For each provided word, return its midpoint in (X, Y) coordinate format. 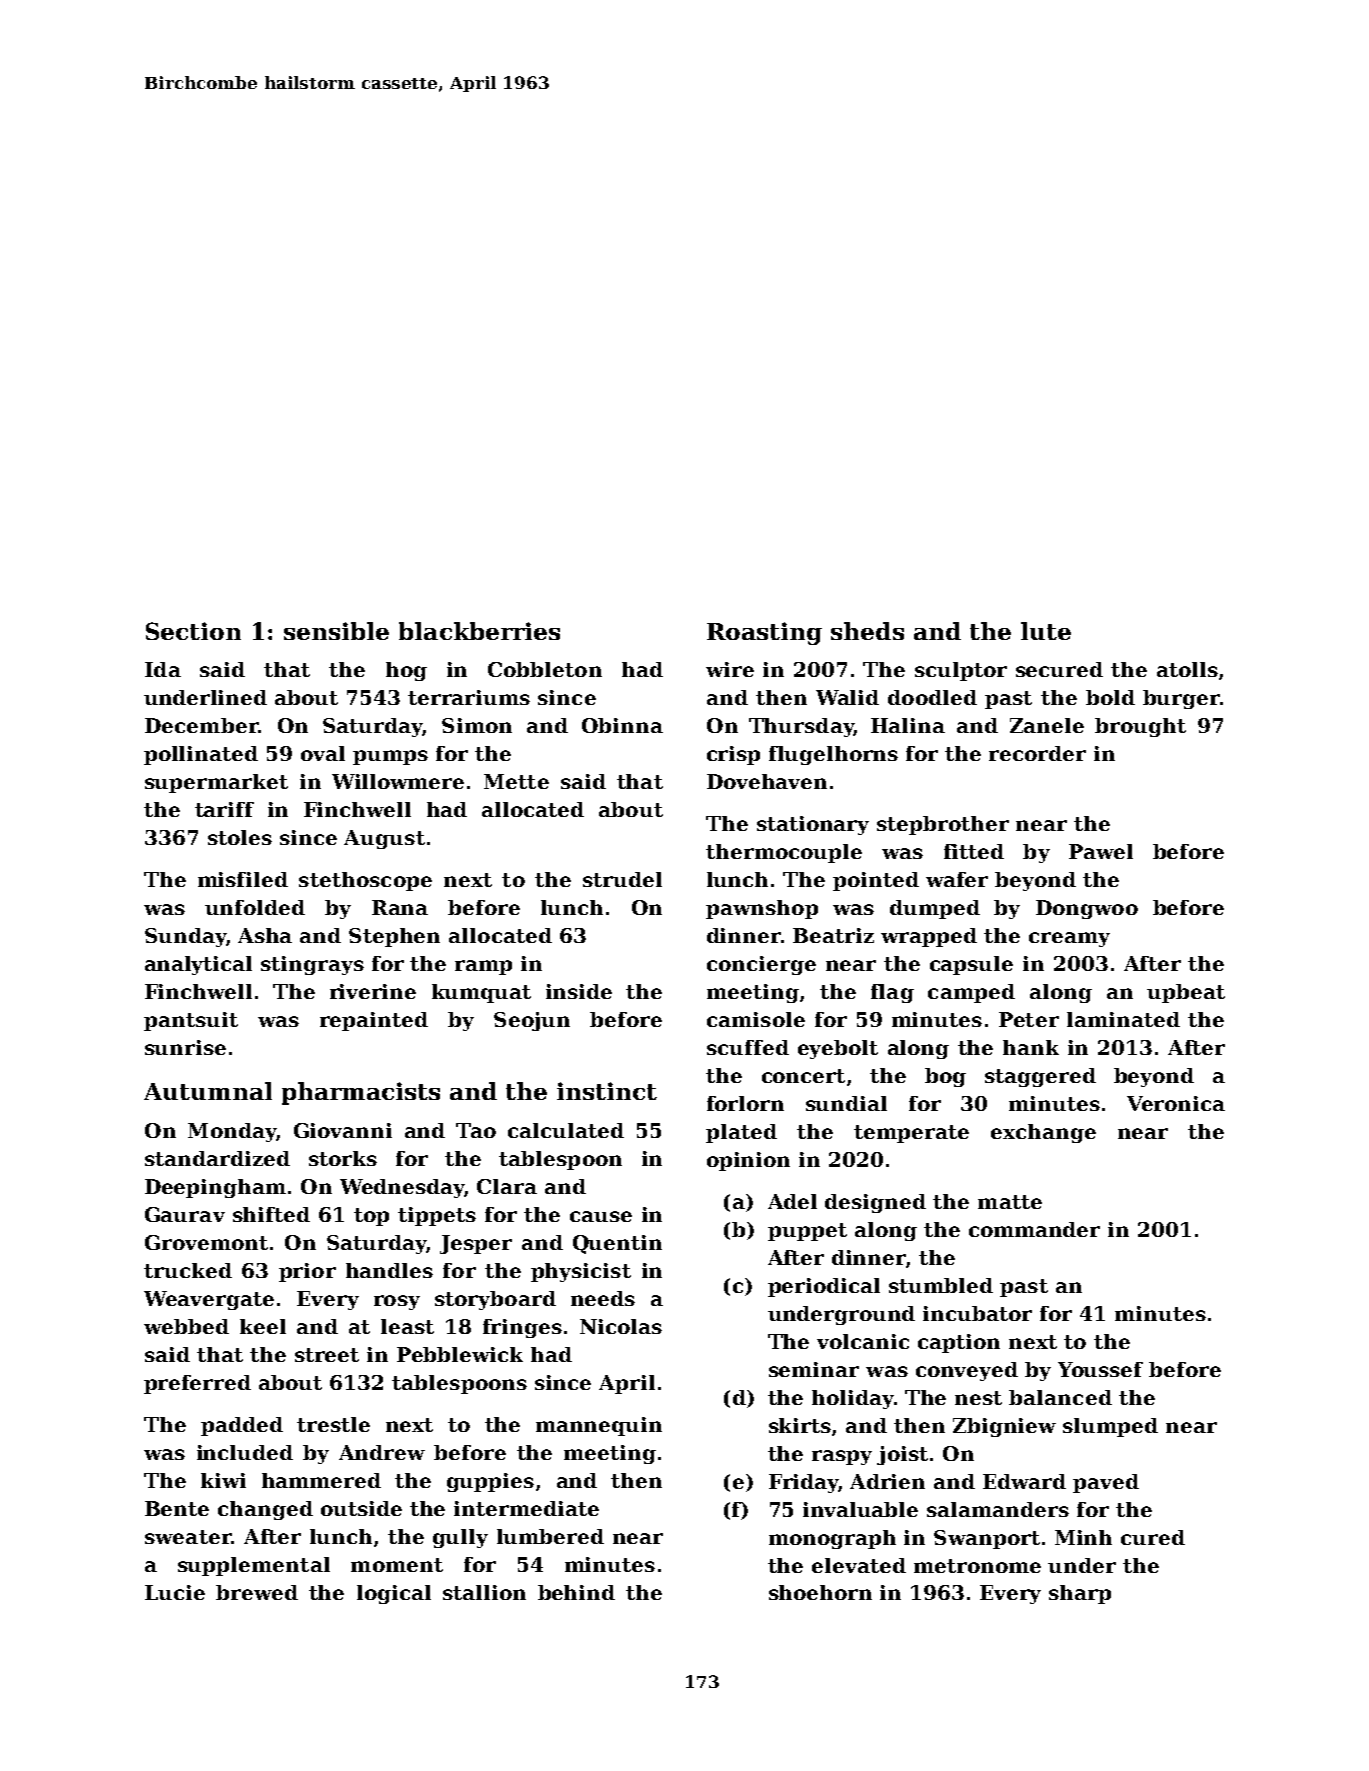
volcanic (863, 1341)
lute (1046, 631)
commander (1034, 1229)
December (201, 725)
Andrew (382, 1452)
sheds (867, 631)
